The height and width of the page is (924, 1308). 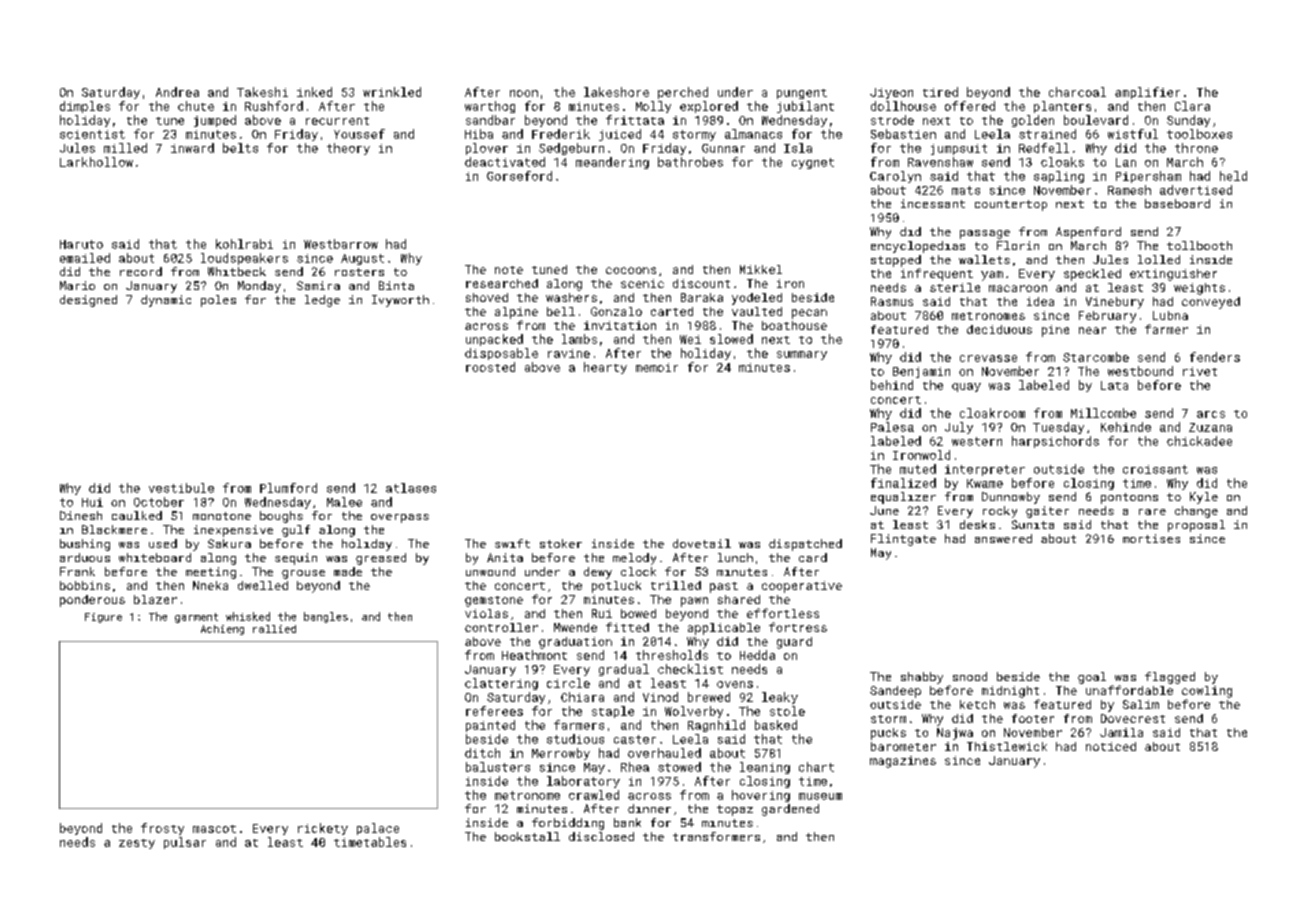 What do you see at coordinates (1147, 93) in the page?
I see `amplifier` at bounding box center [1147, 93].
